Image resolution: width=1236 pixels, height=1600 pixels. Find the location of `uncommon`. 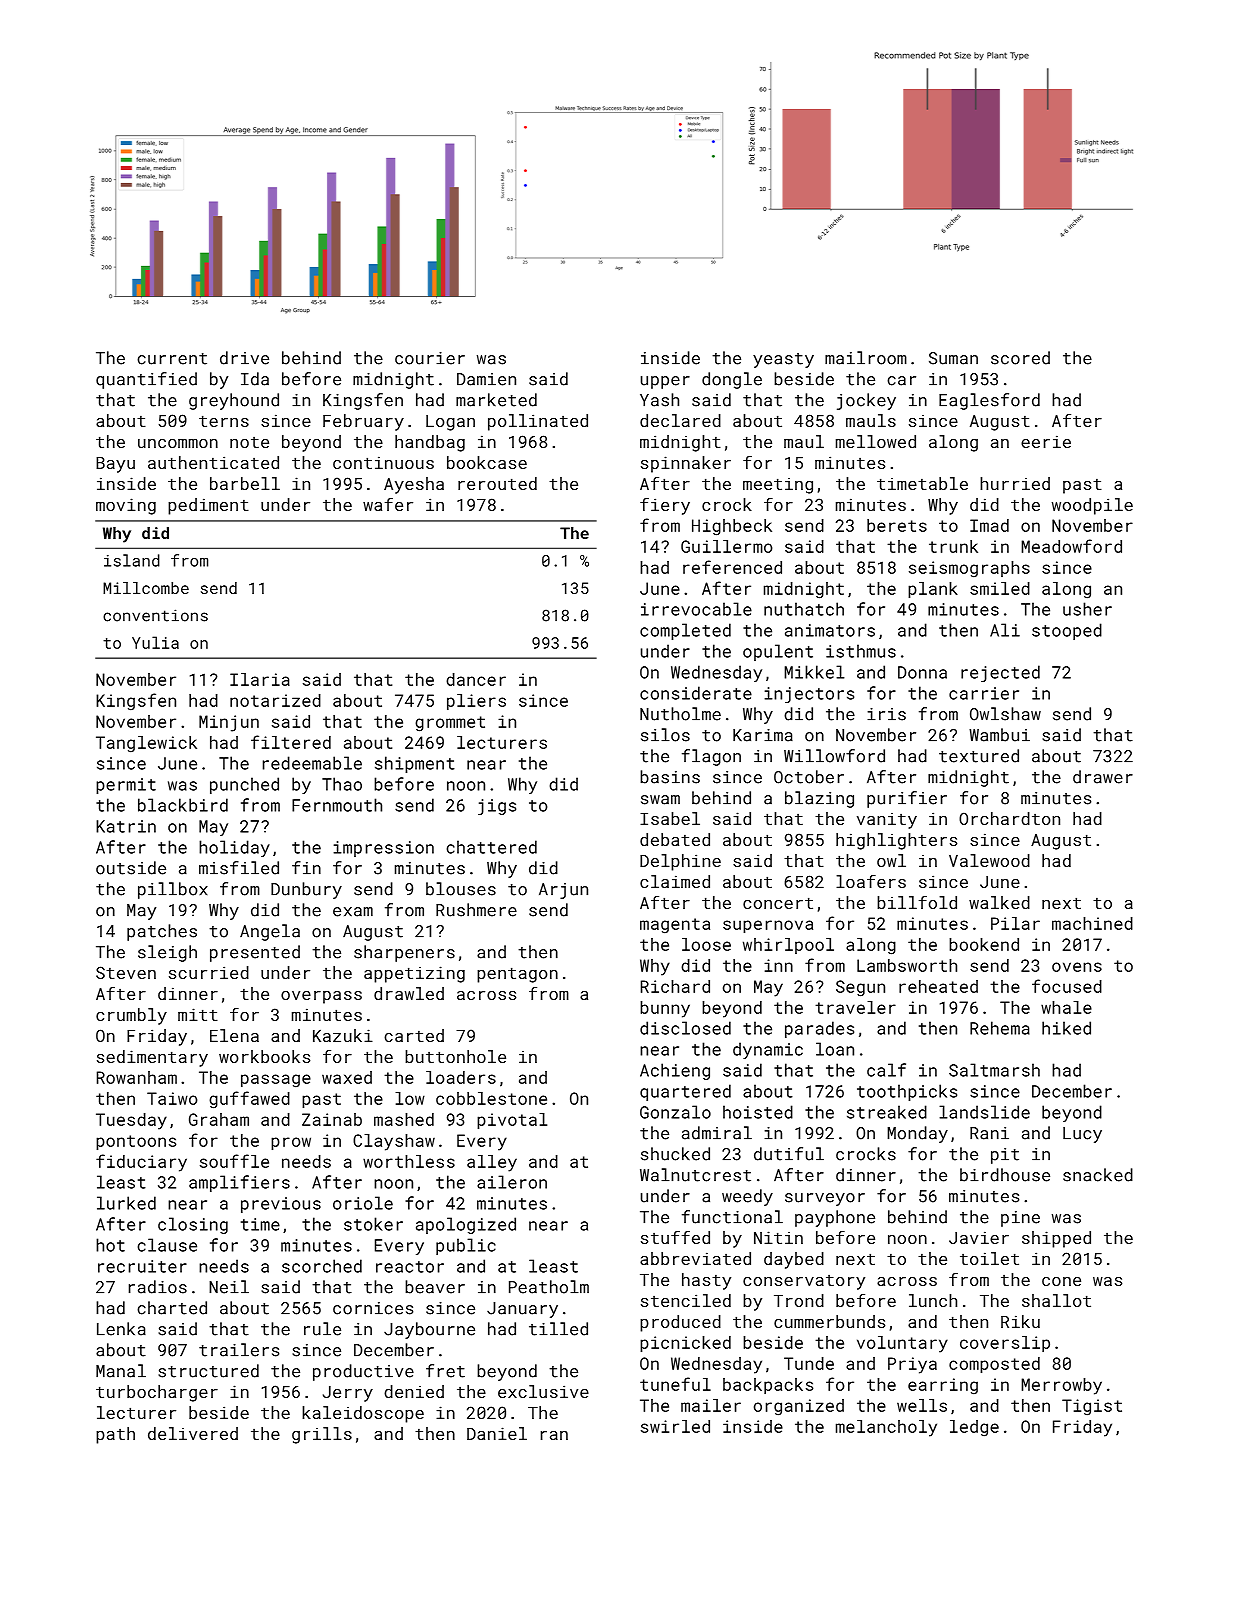

uncommon is located at coordinates (178, 443).
